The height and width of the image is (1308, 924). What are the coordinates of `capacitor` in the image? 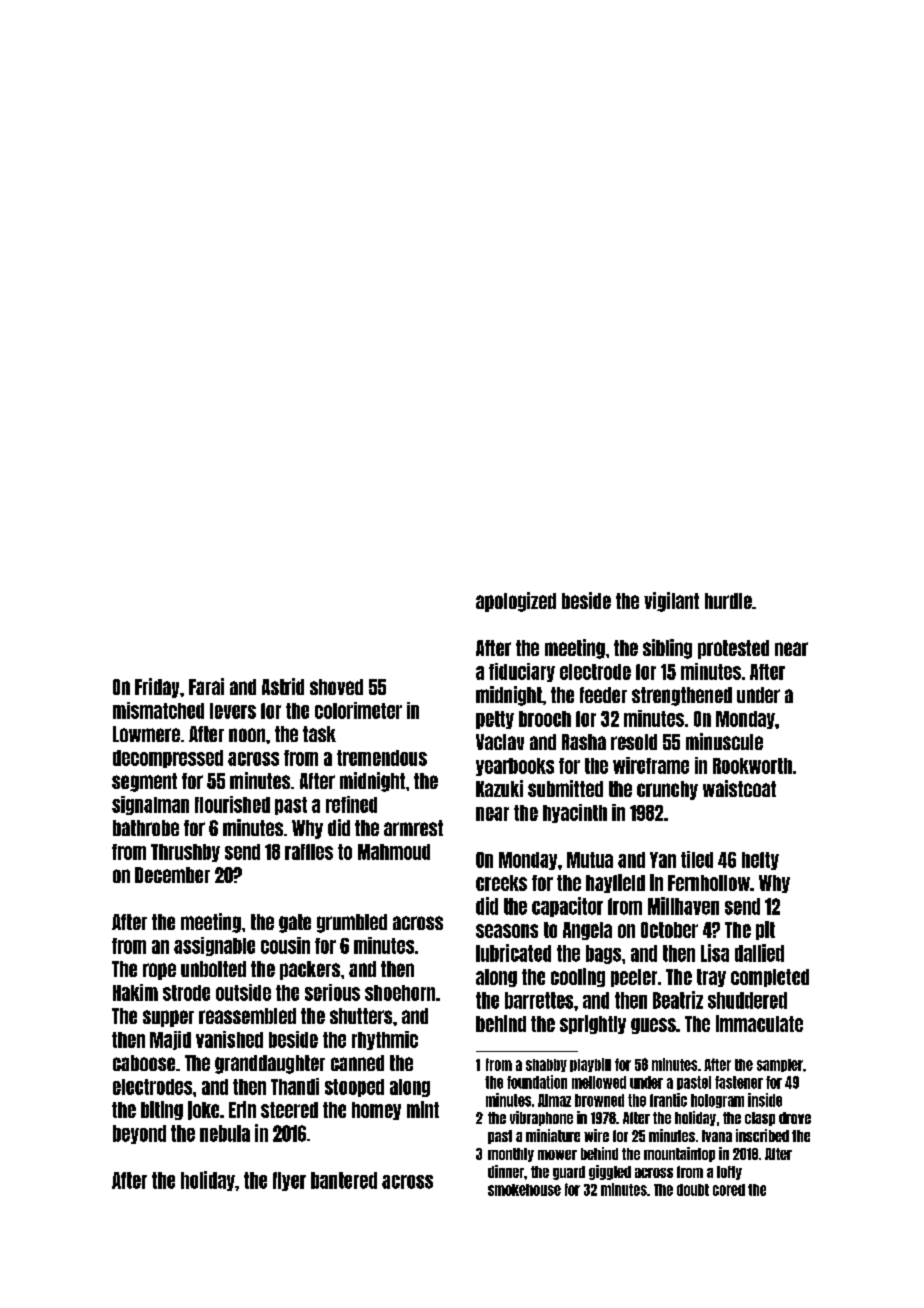 It's located at (567, 907).
